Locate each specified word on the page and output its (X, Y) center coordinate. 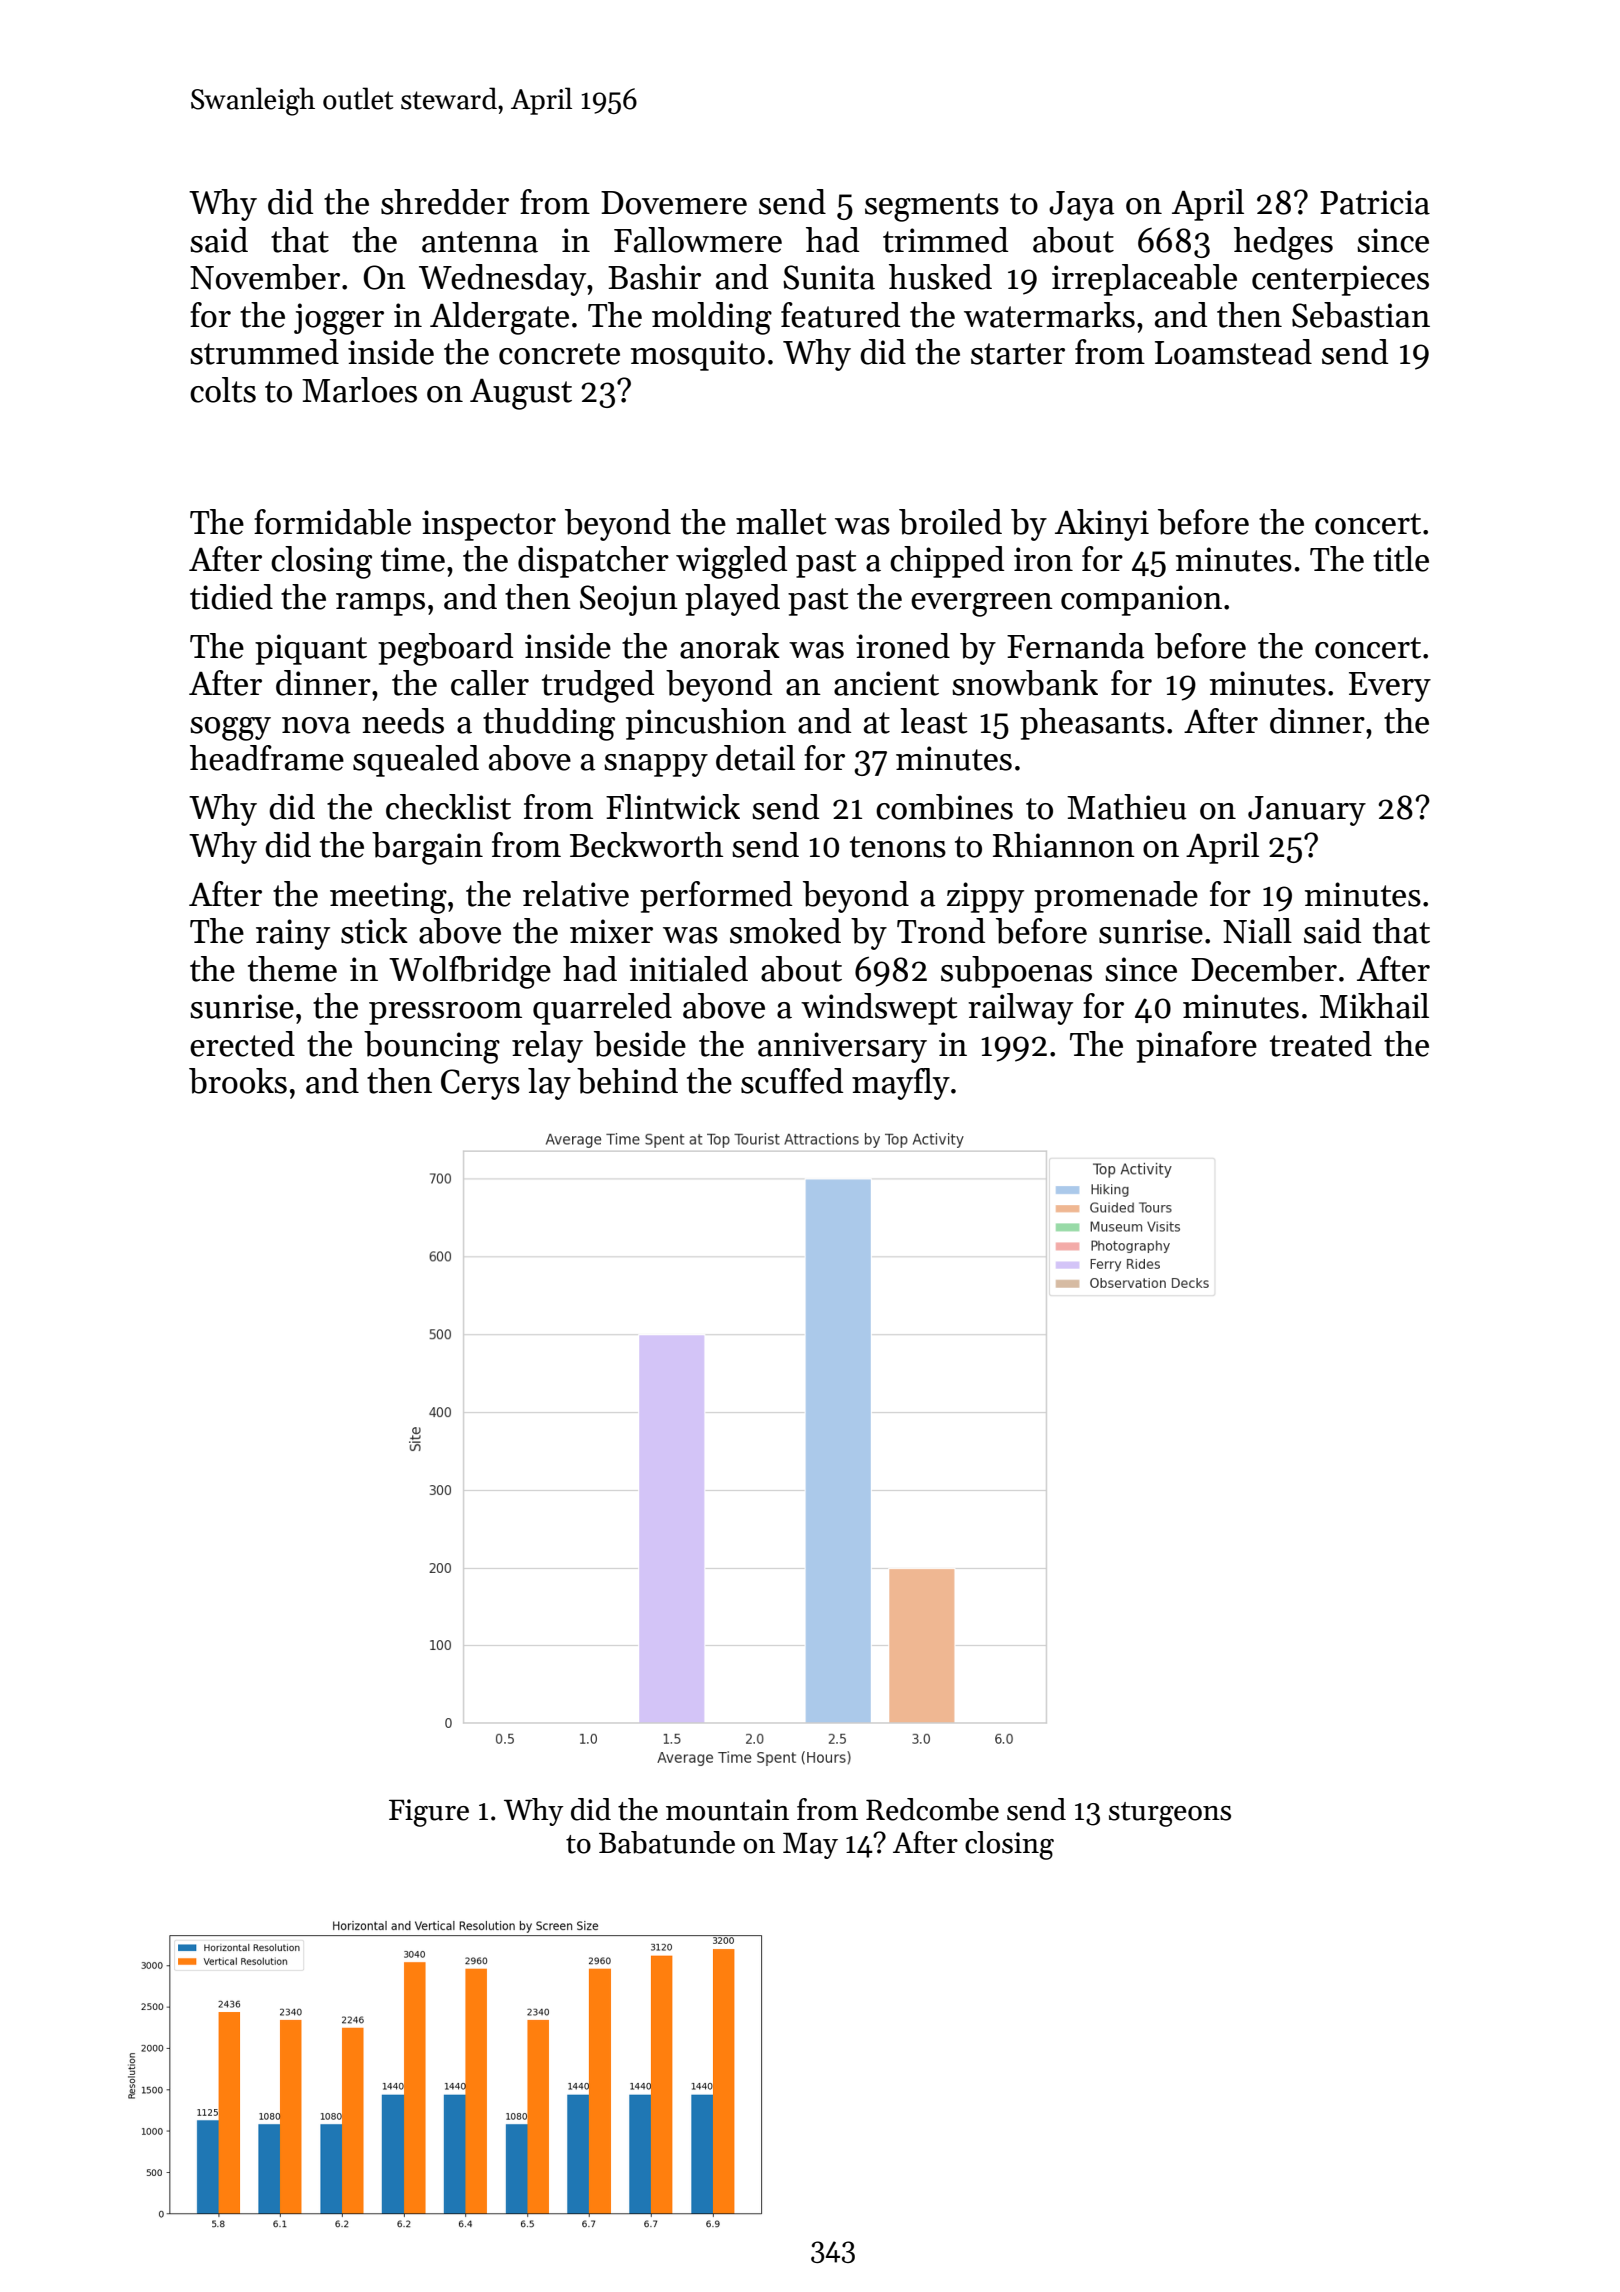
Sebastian (1361, 315)
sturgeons (1170, 1814)
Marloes (359, 390)
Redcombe (932, 1809)
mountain (727, 1810)
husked (940, 277)
